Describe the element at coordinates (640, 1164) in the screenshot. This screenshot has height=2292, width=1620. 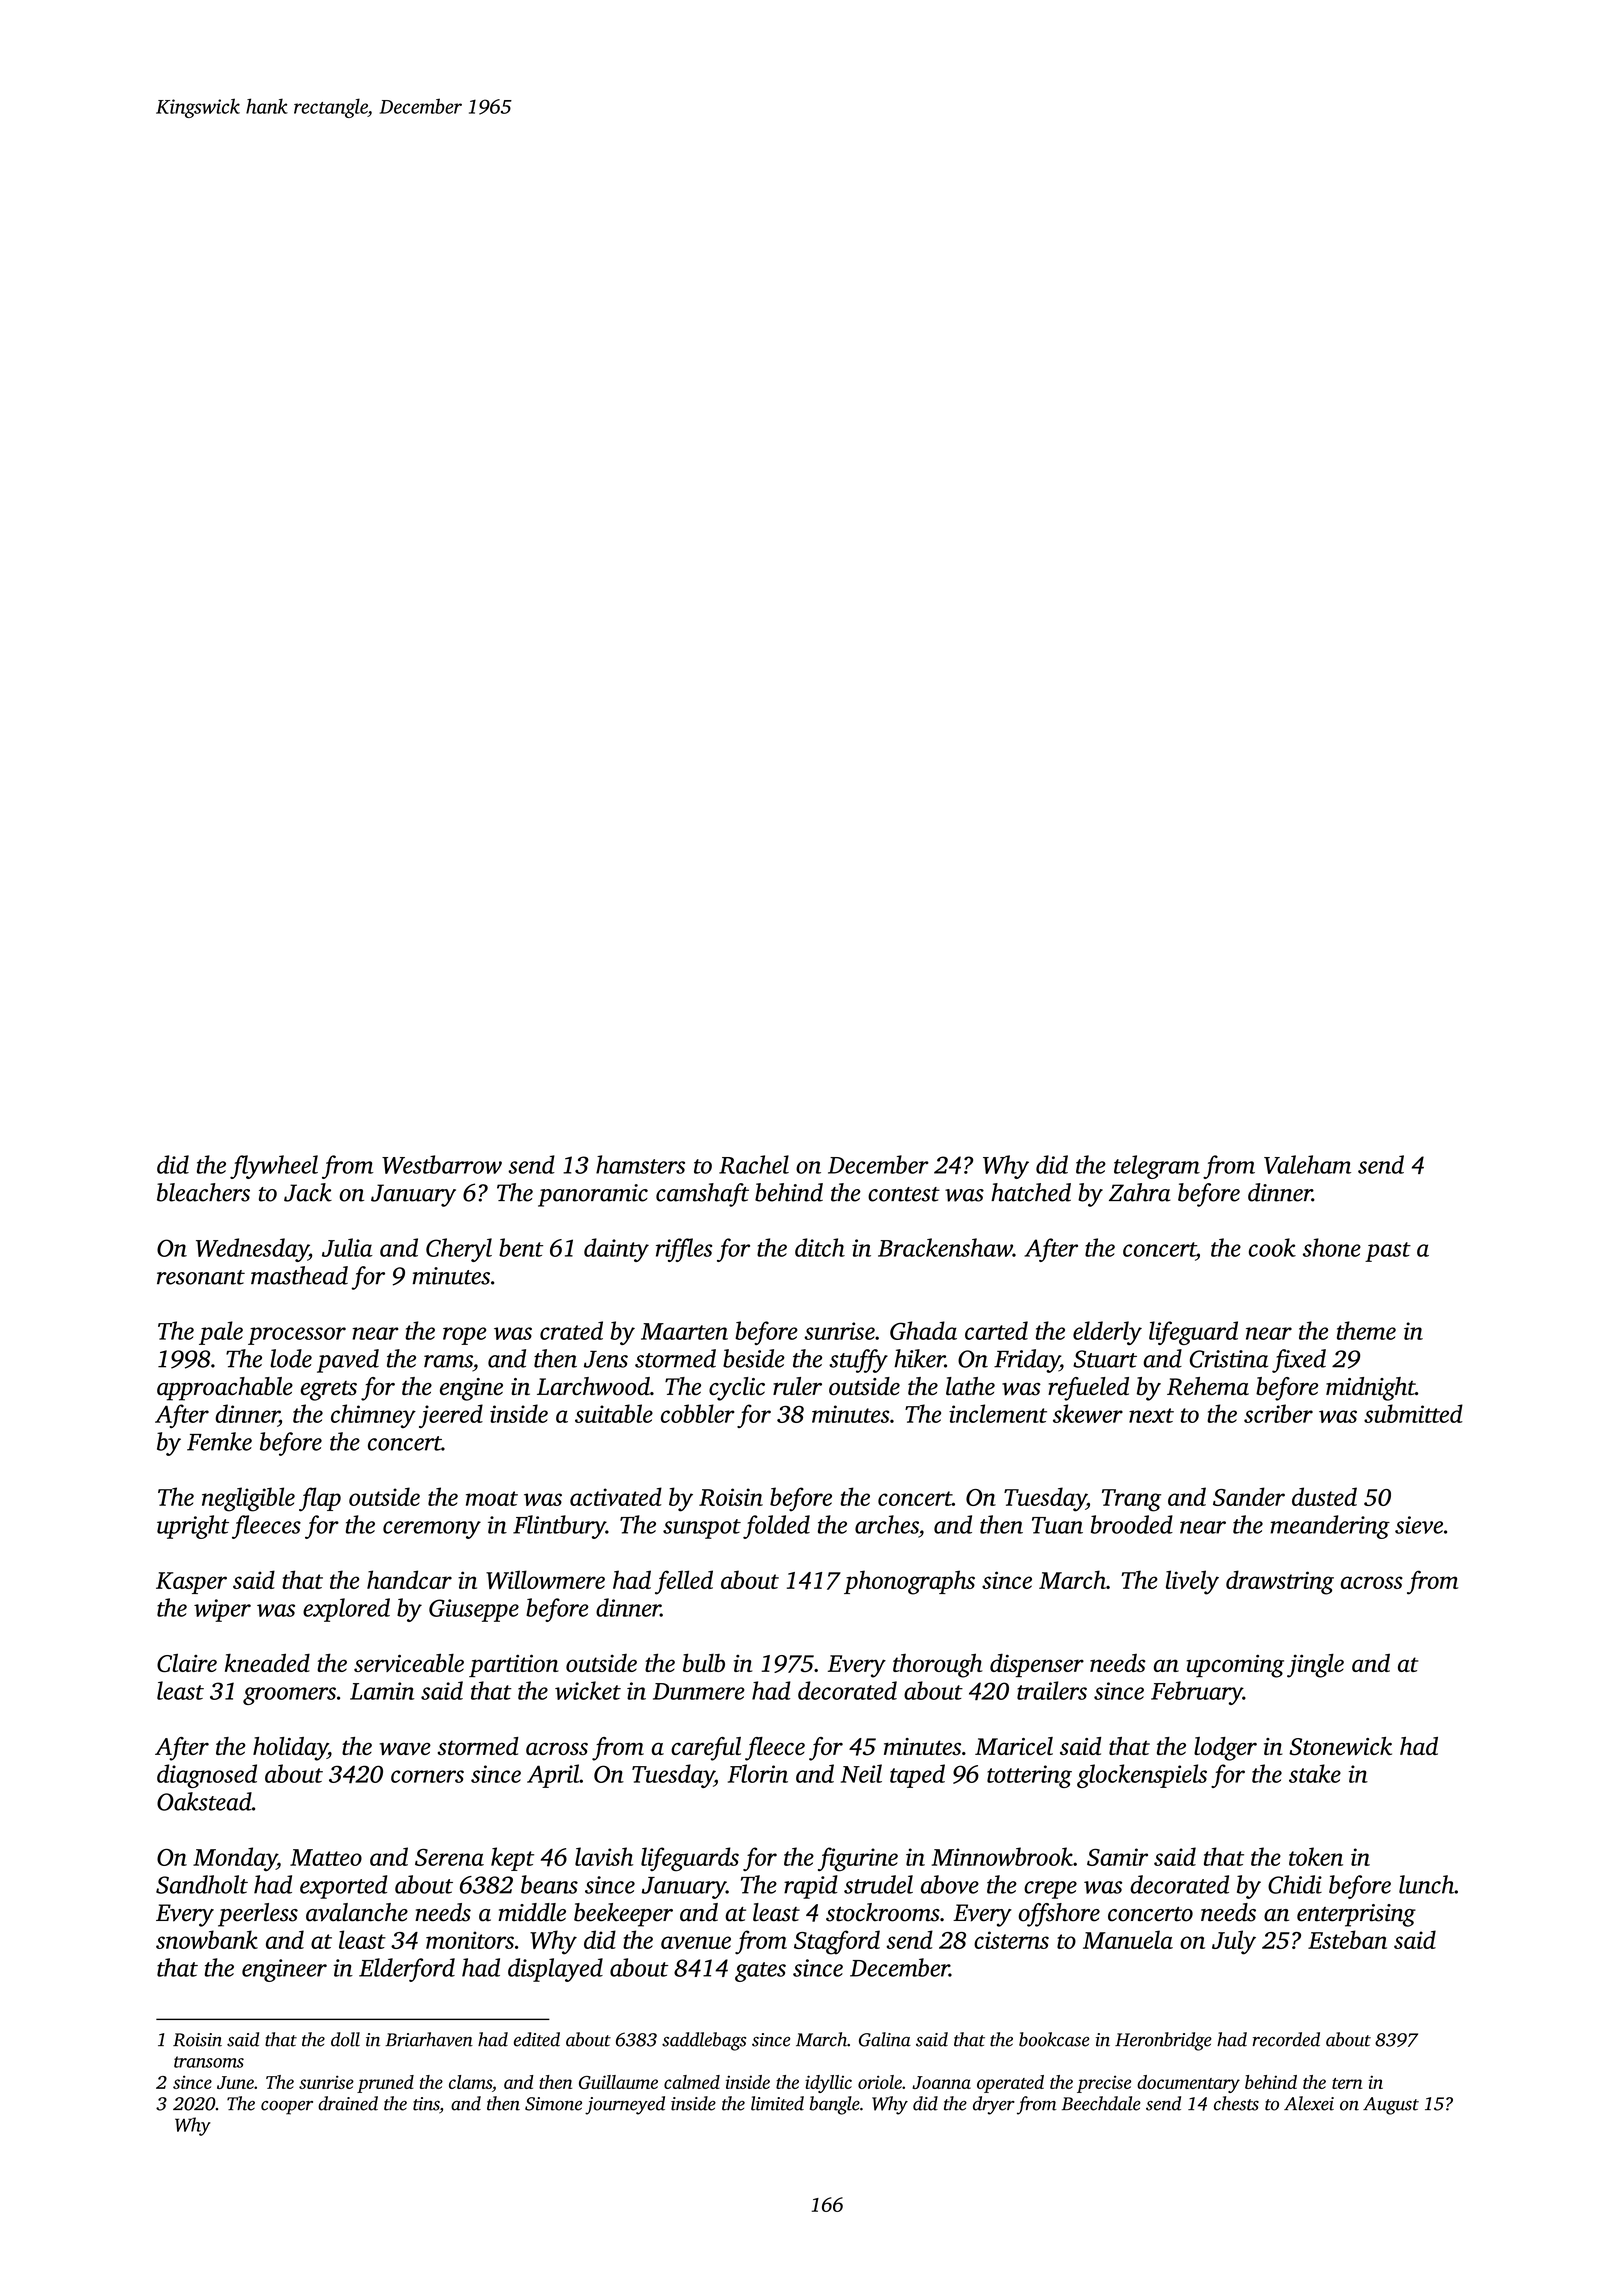
I see `hamsters` at that location.
